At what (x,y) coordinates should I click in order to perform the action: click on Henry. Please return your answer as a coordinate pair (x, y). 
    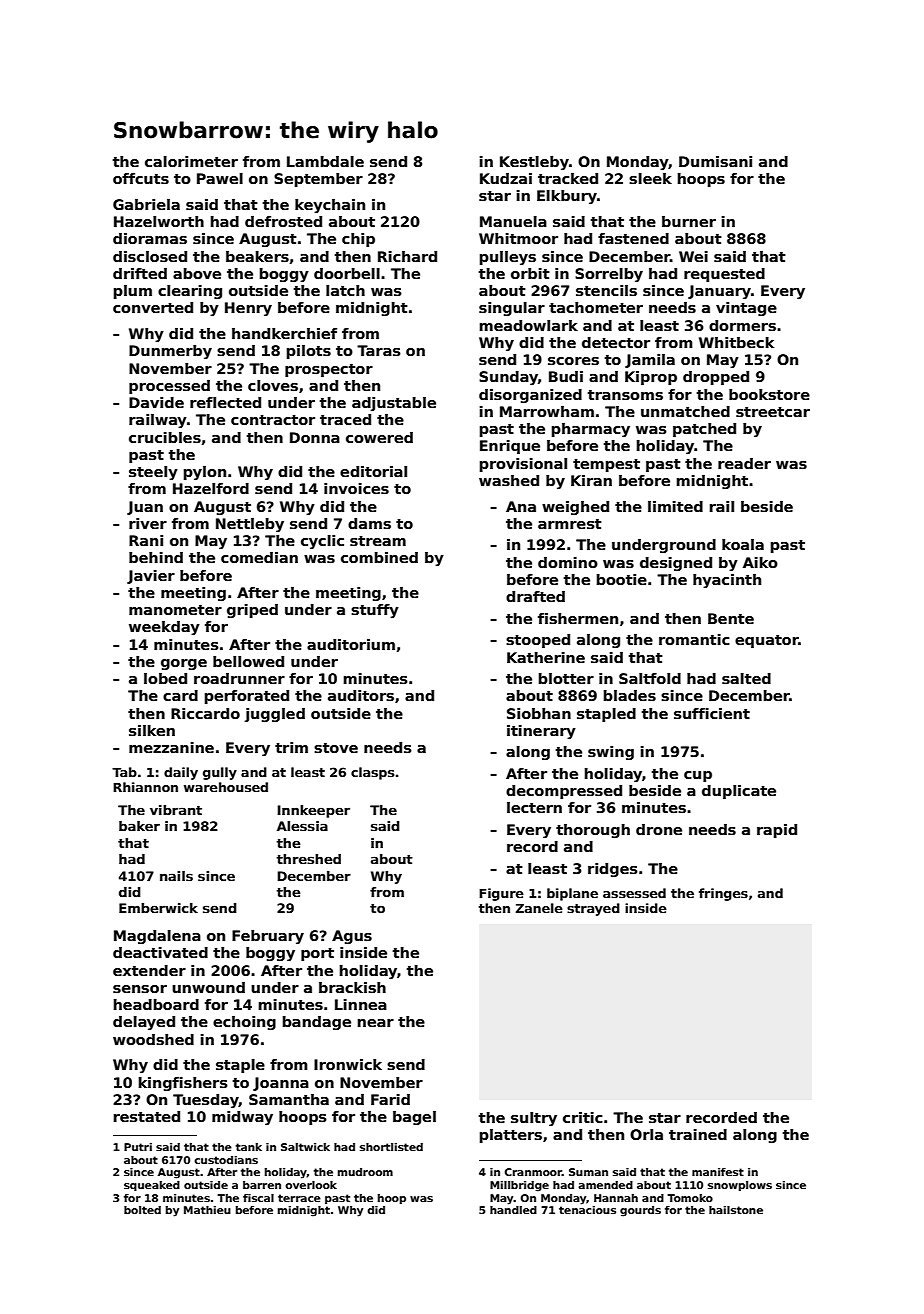
    Looking at the image, I should click on (248, 309).
